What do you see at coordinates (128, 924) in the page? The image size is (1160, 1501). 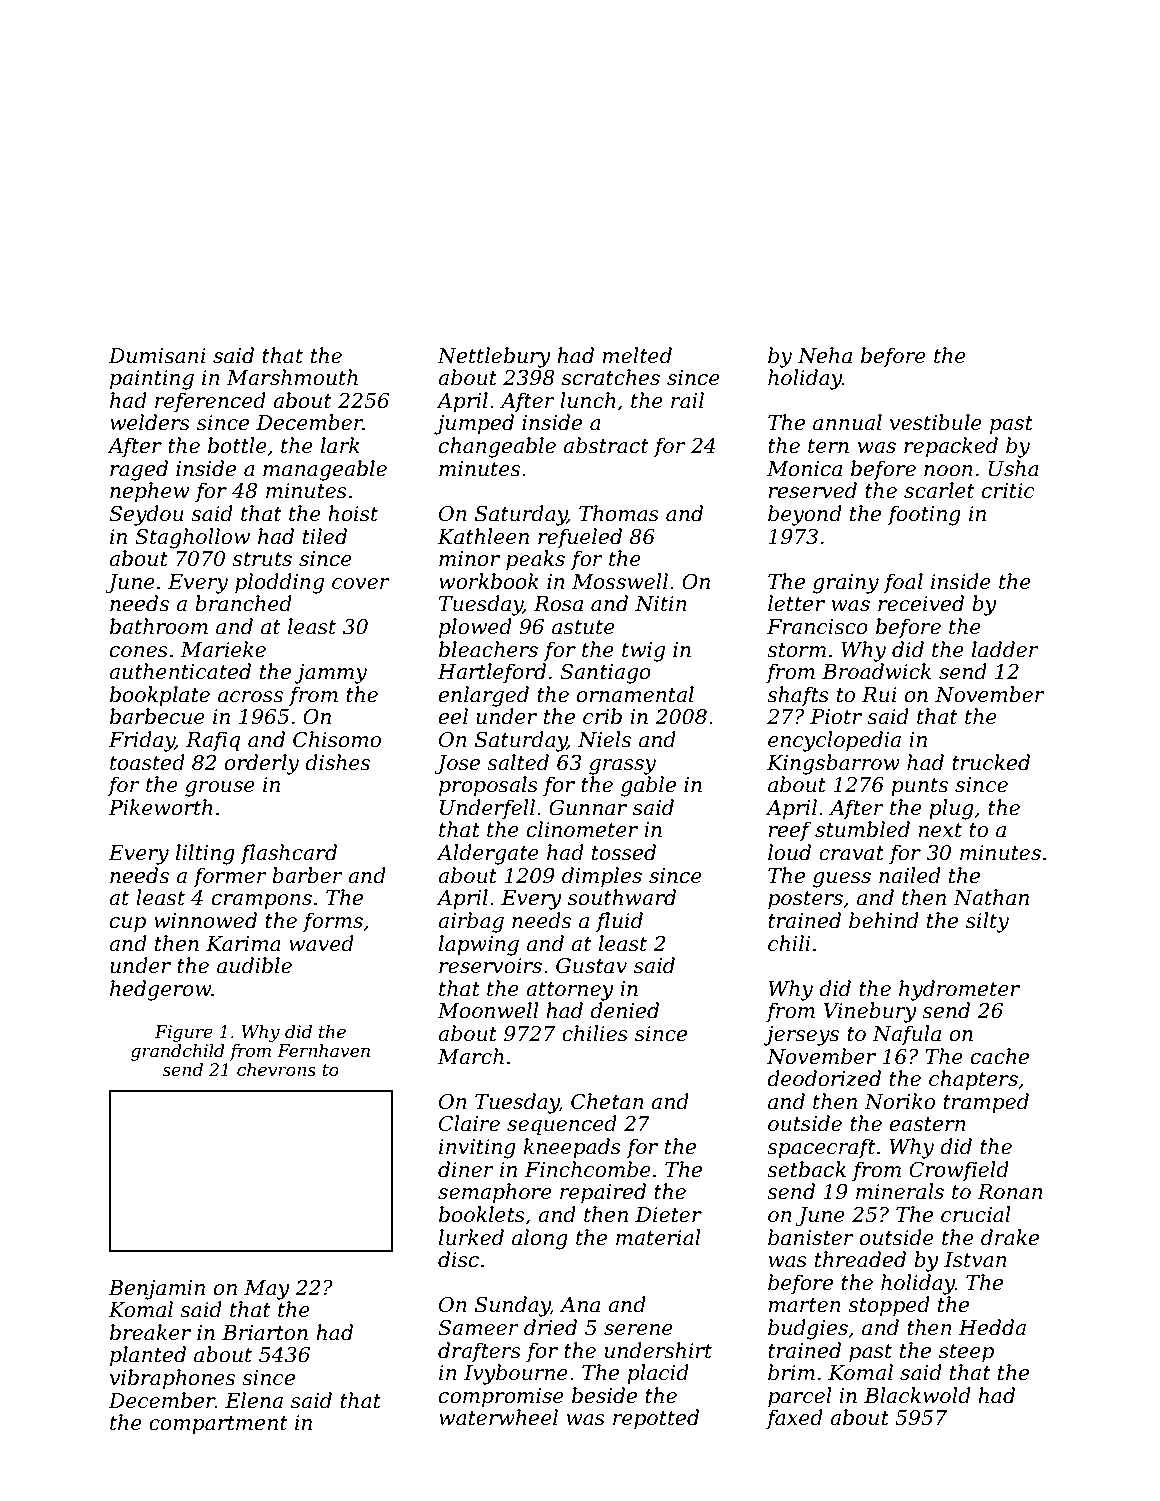 I see `cup` at bounding box center [128, 924].
